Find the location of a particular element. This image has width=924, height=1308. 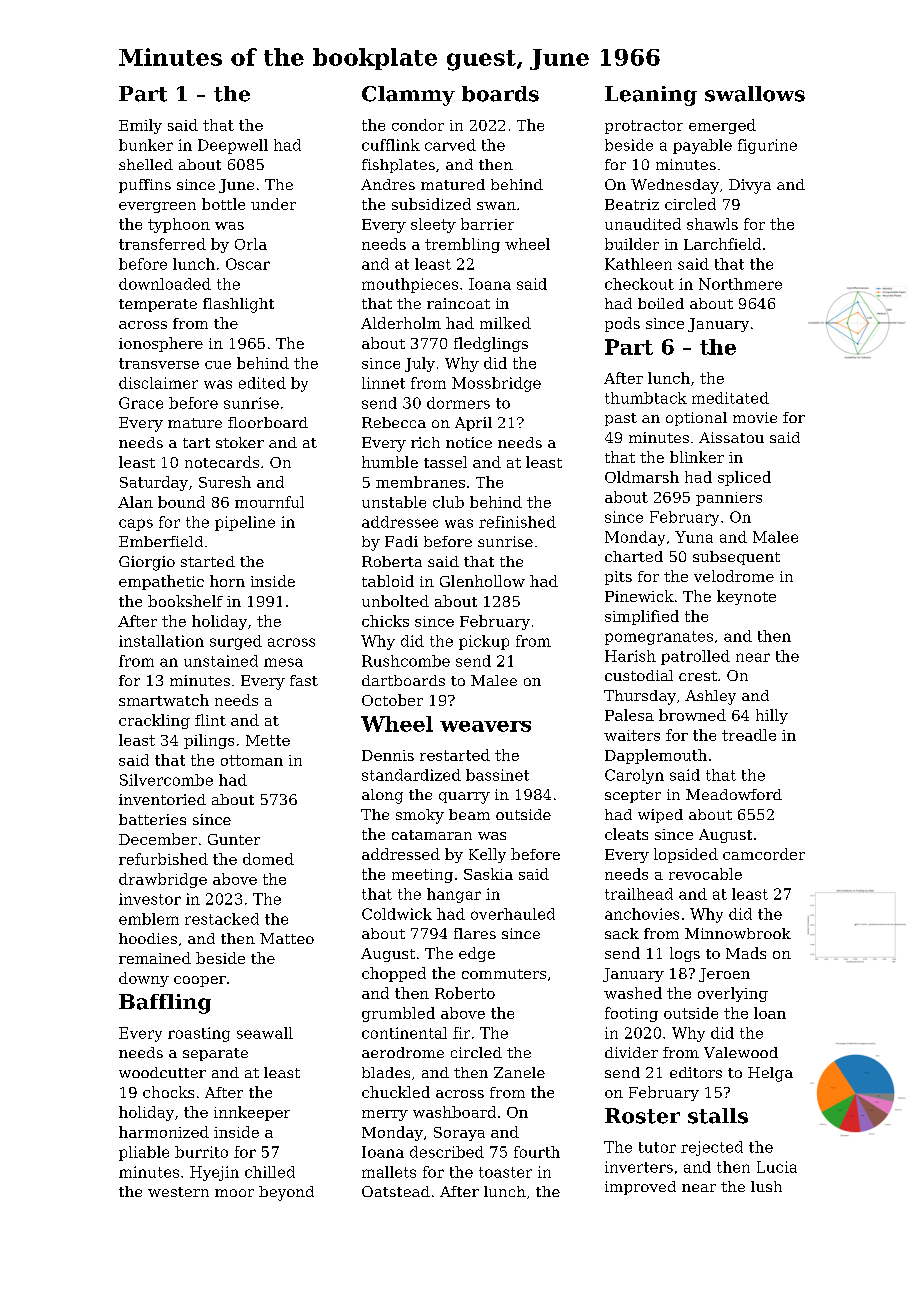

subsequent is located at coordinates (736, 558).
